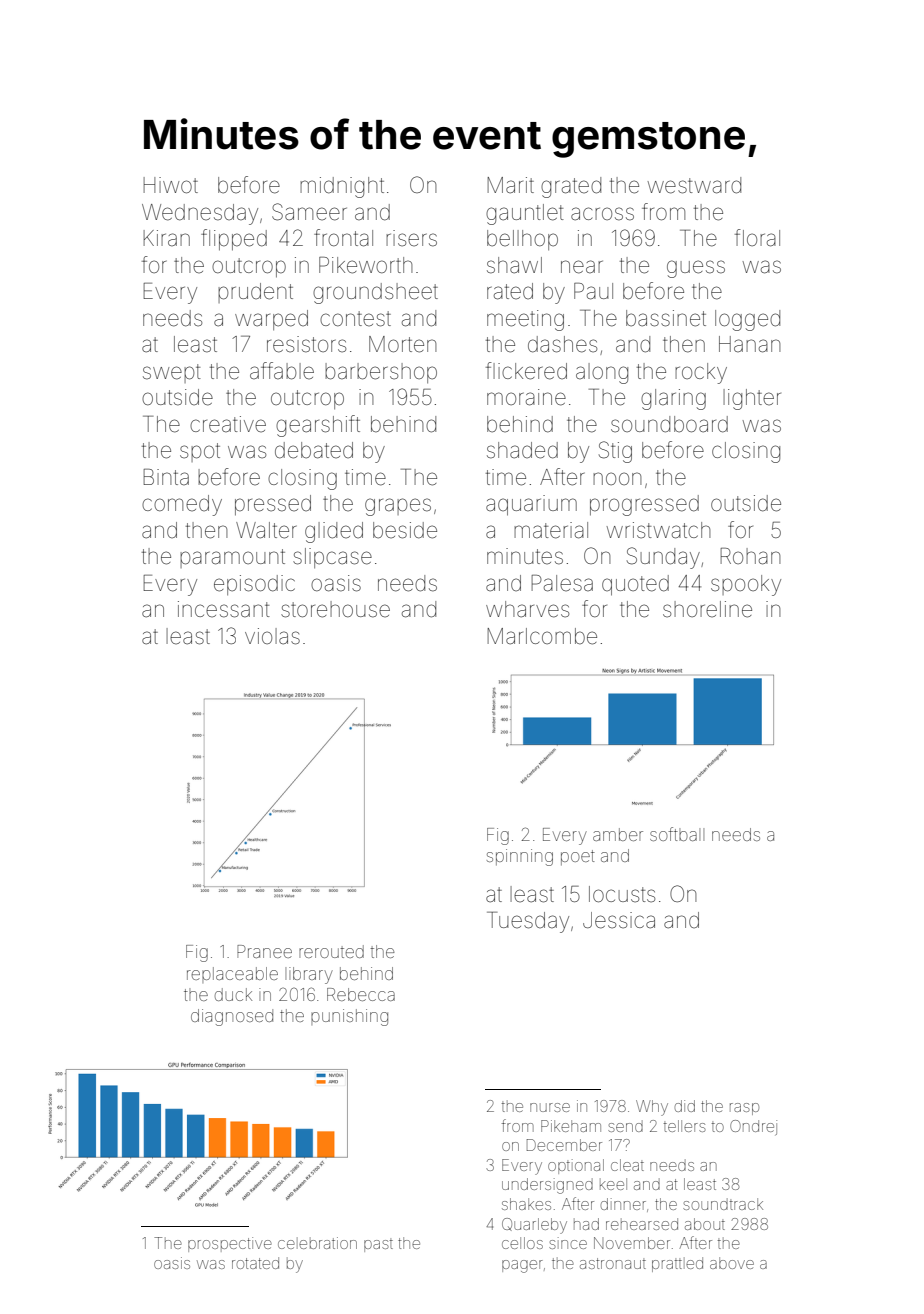  What do you see at coordinates (272, 636) in the document?
I see `violas` at bounding box center [272, 636].
